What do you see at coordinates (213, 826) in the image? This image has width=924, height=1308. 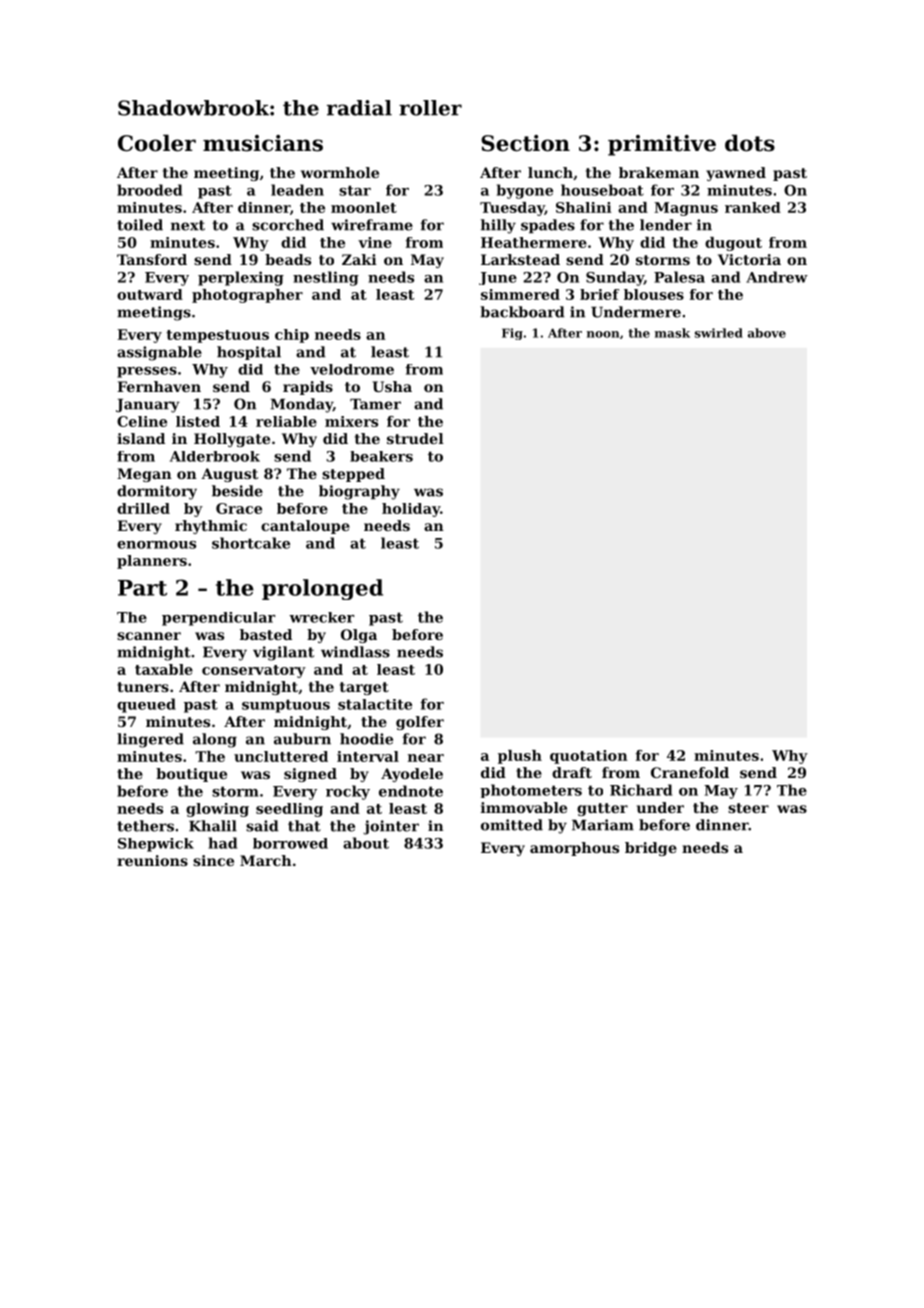 I see `Khalil` at bounding box center [213, 826].
